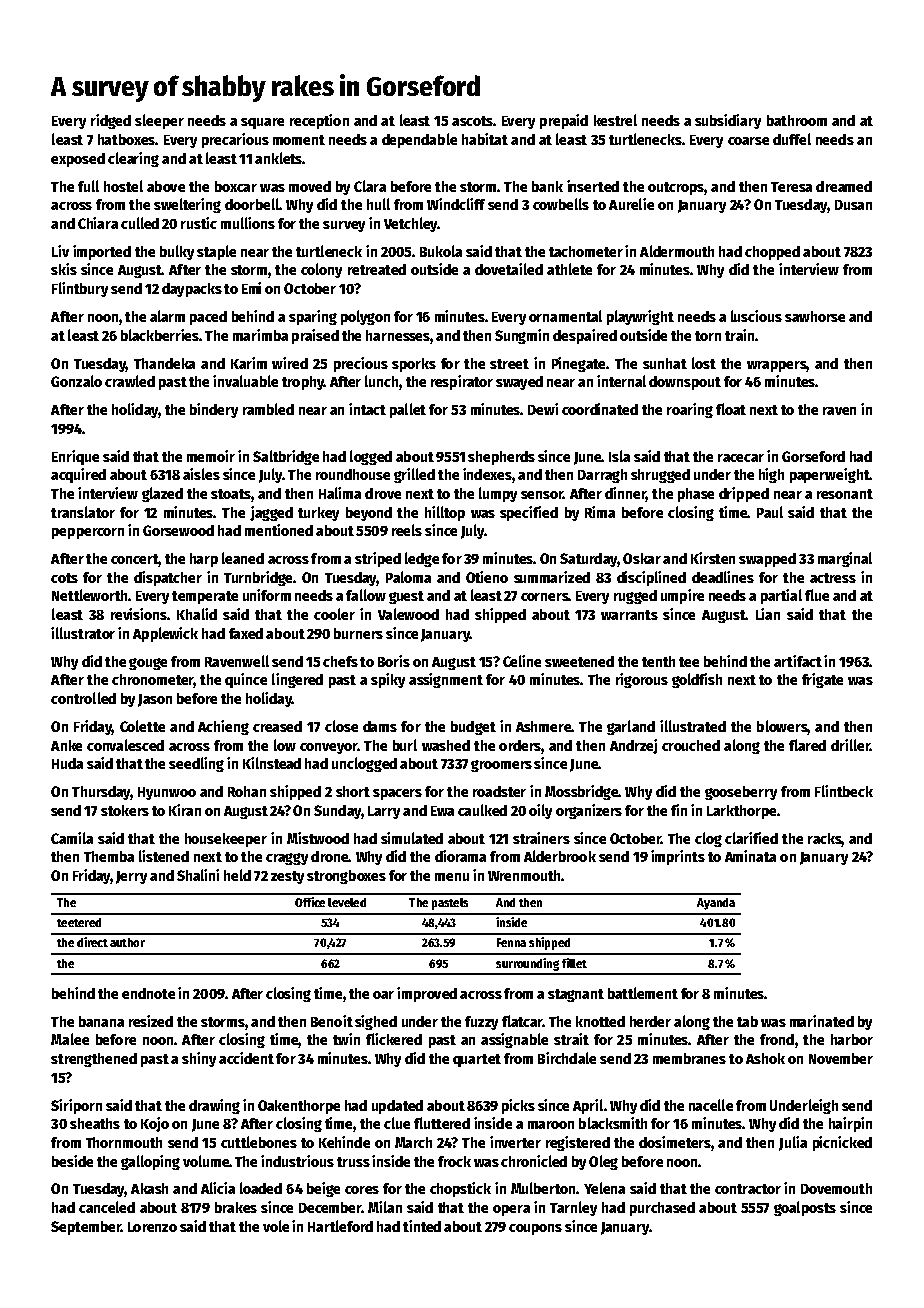 This image has width=924, height=1308. I want to click on beside, so click(72, 1161).
